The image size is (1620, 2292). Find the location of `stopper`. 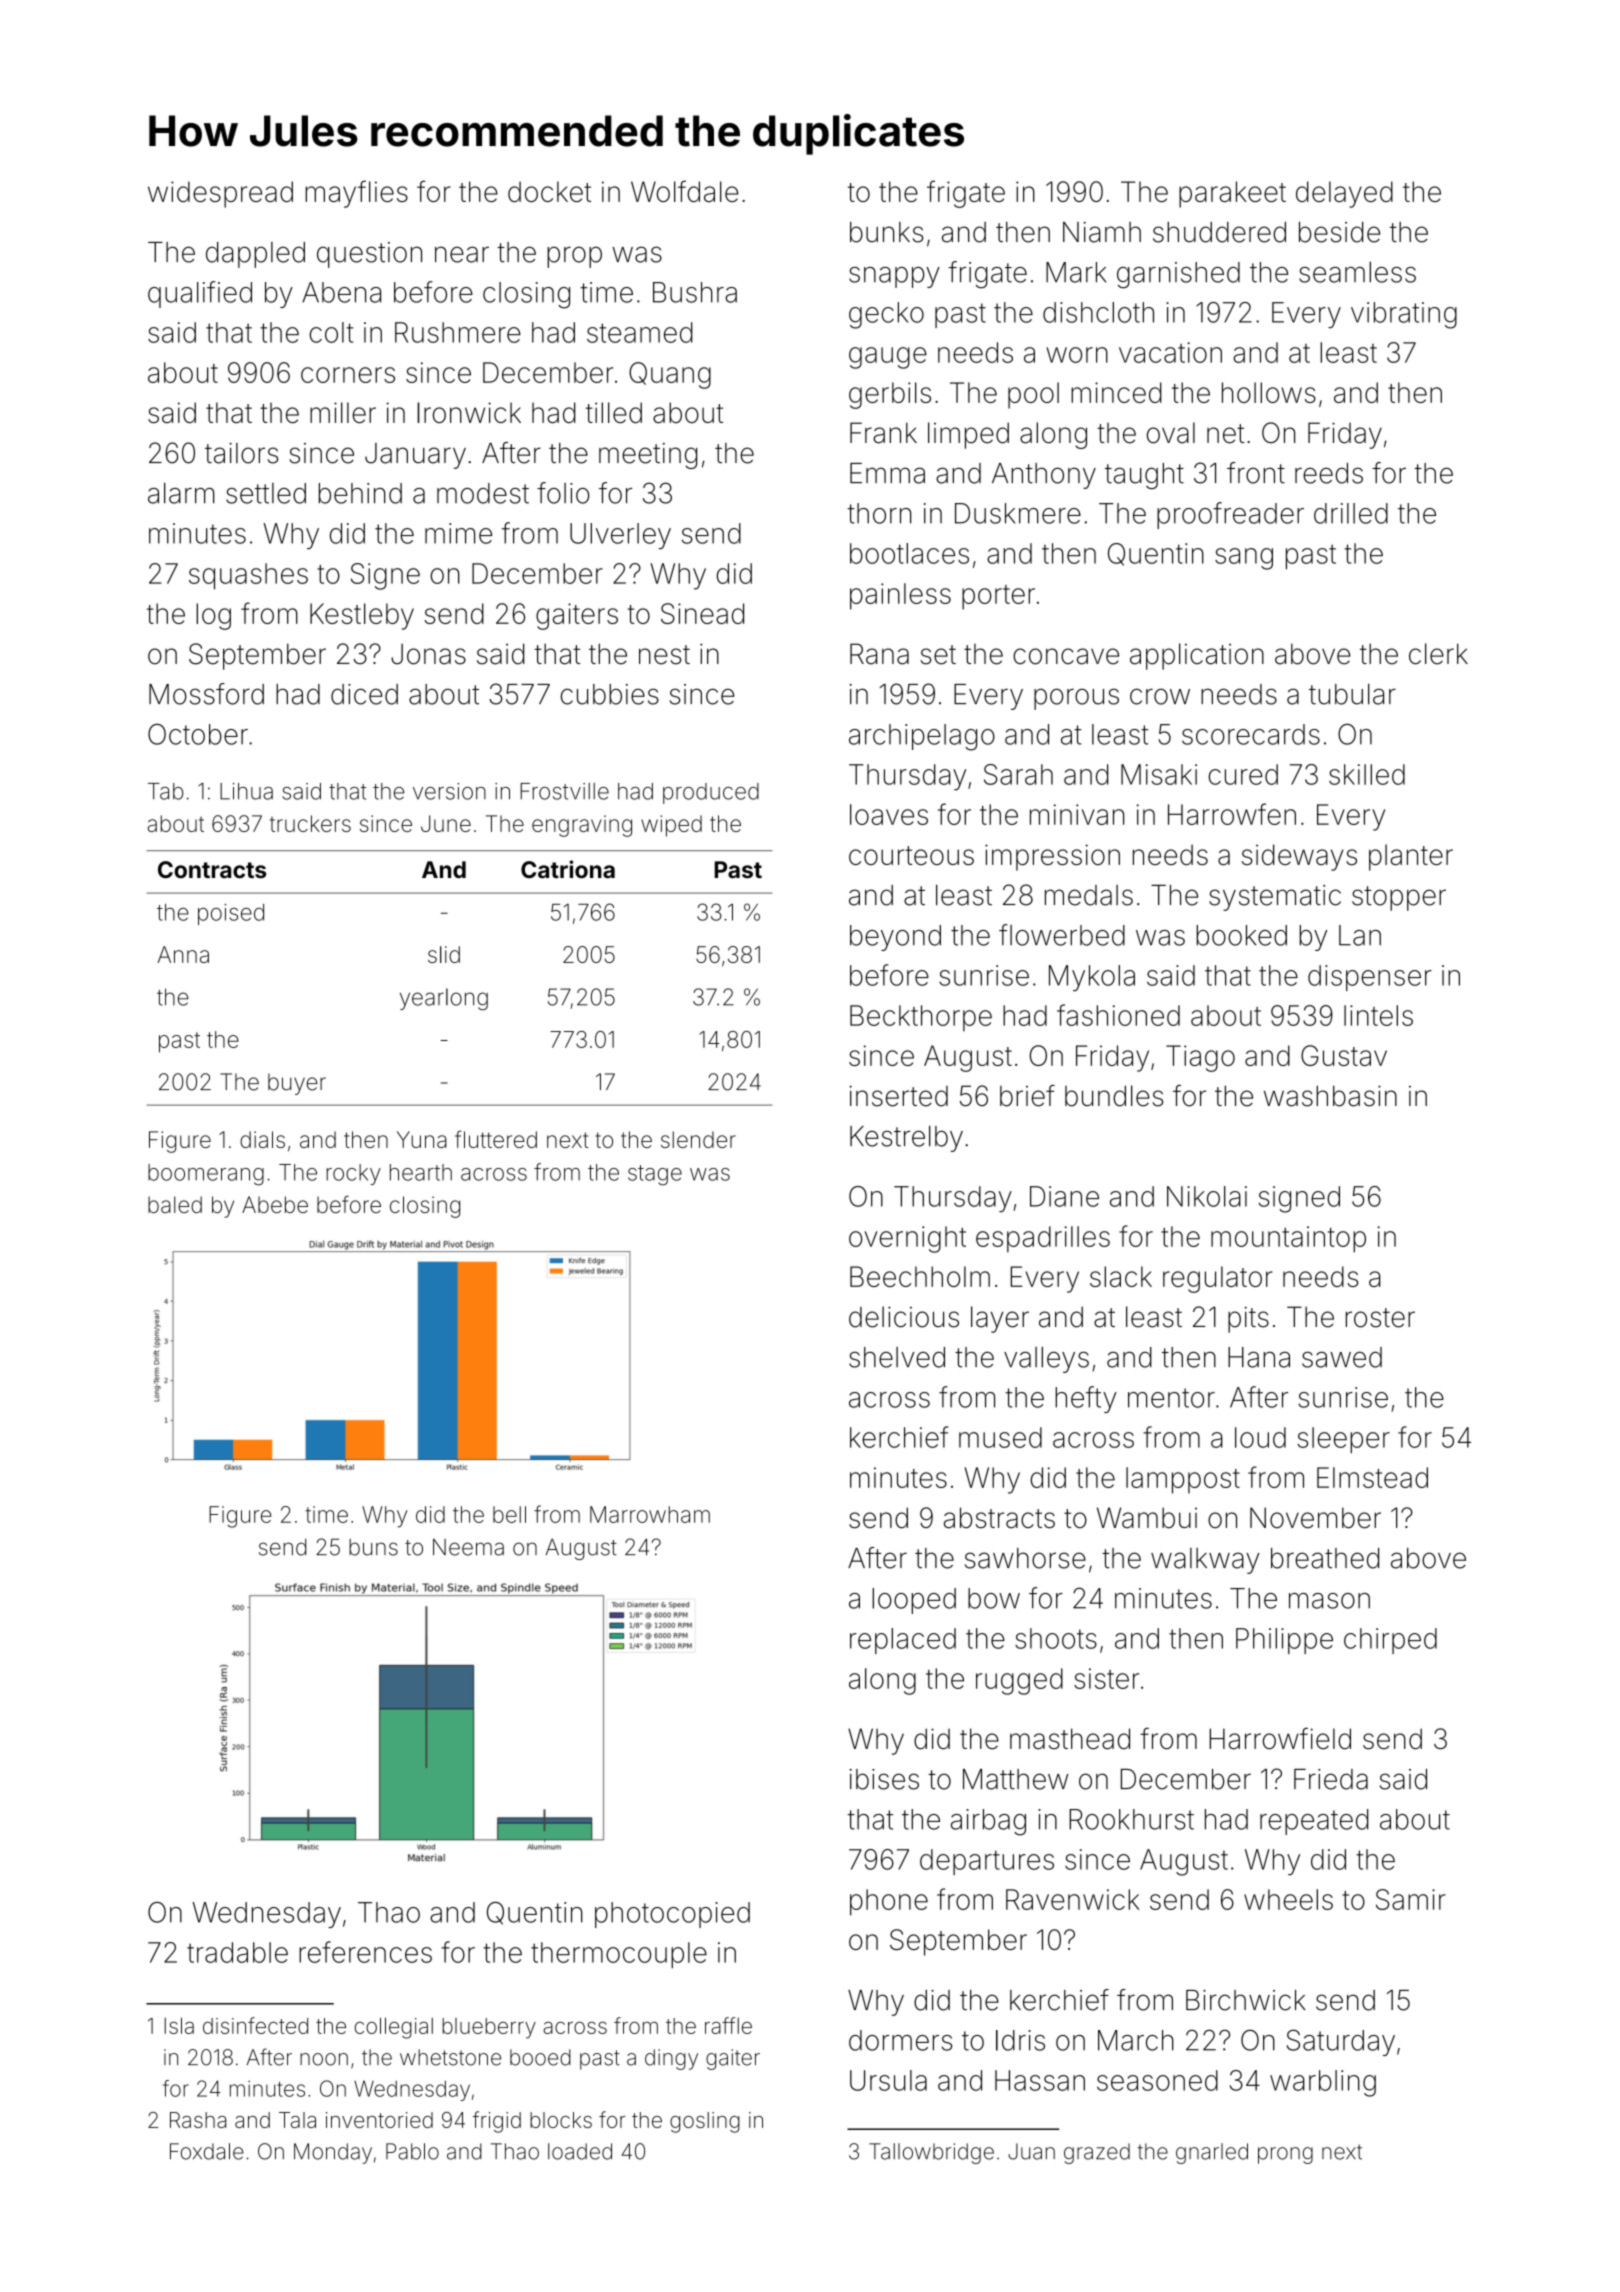

stopper is located at coordinates (1399, 898).
